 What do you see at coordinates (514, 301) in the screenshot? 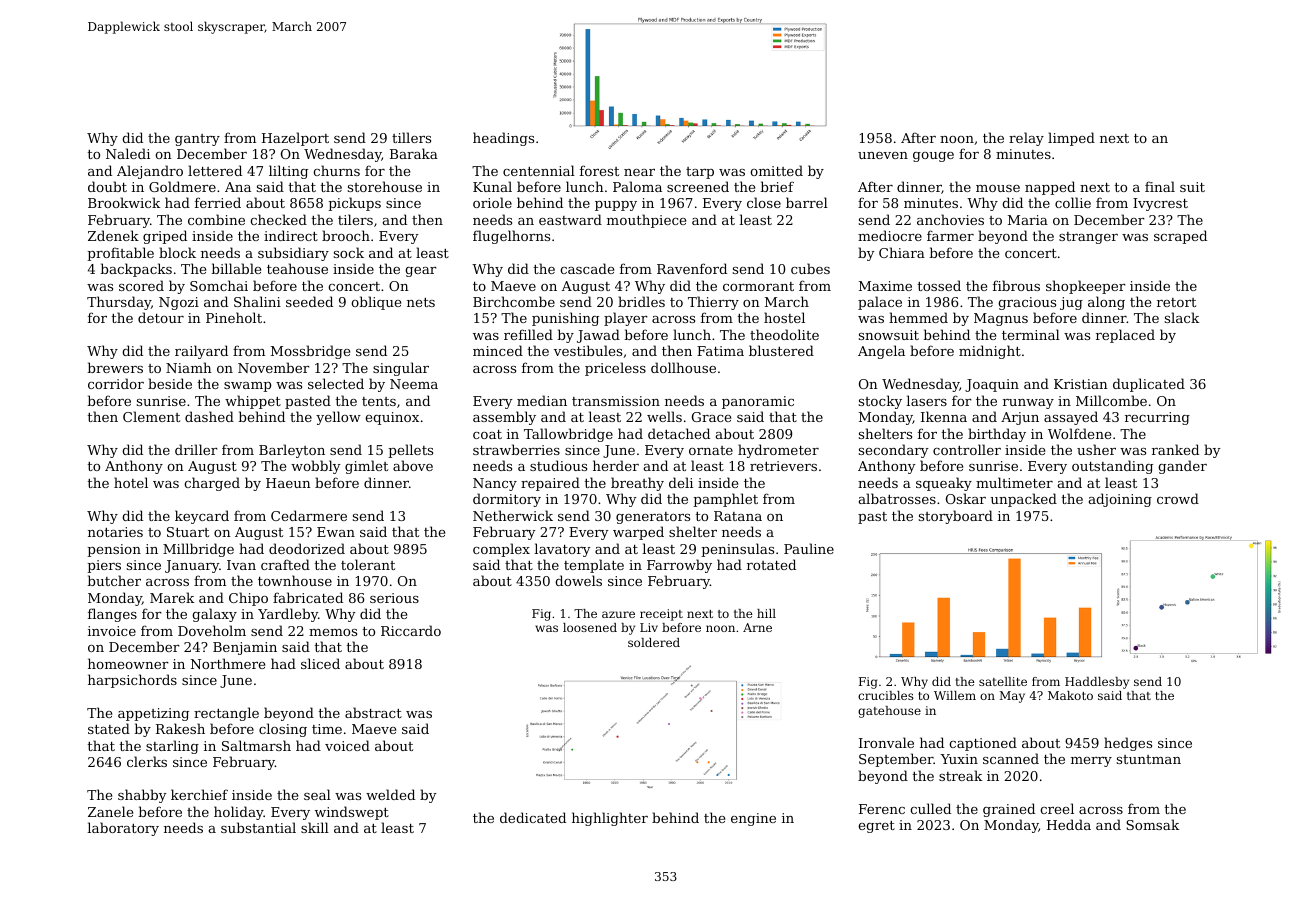
I see `Birchcombe` at bounding box center [514, 301].
